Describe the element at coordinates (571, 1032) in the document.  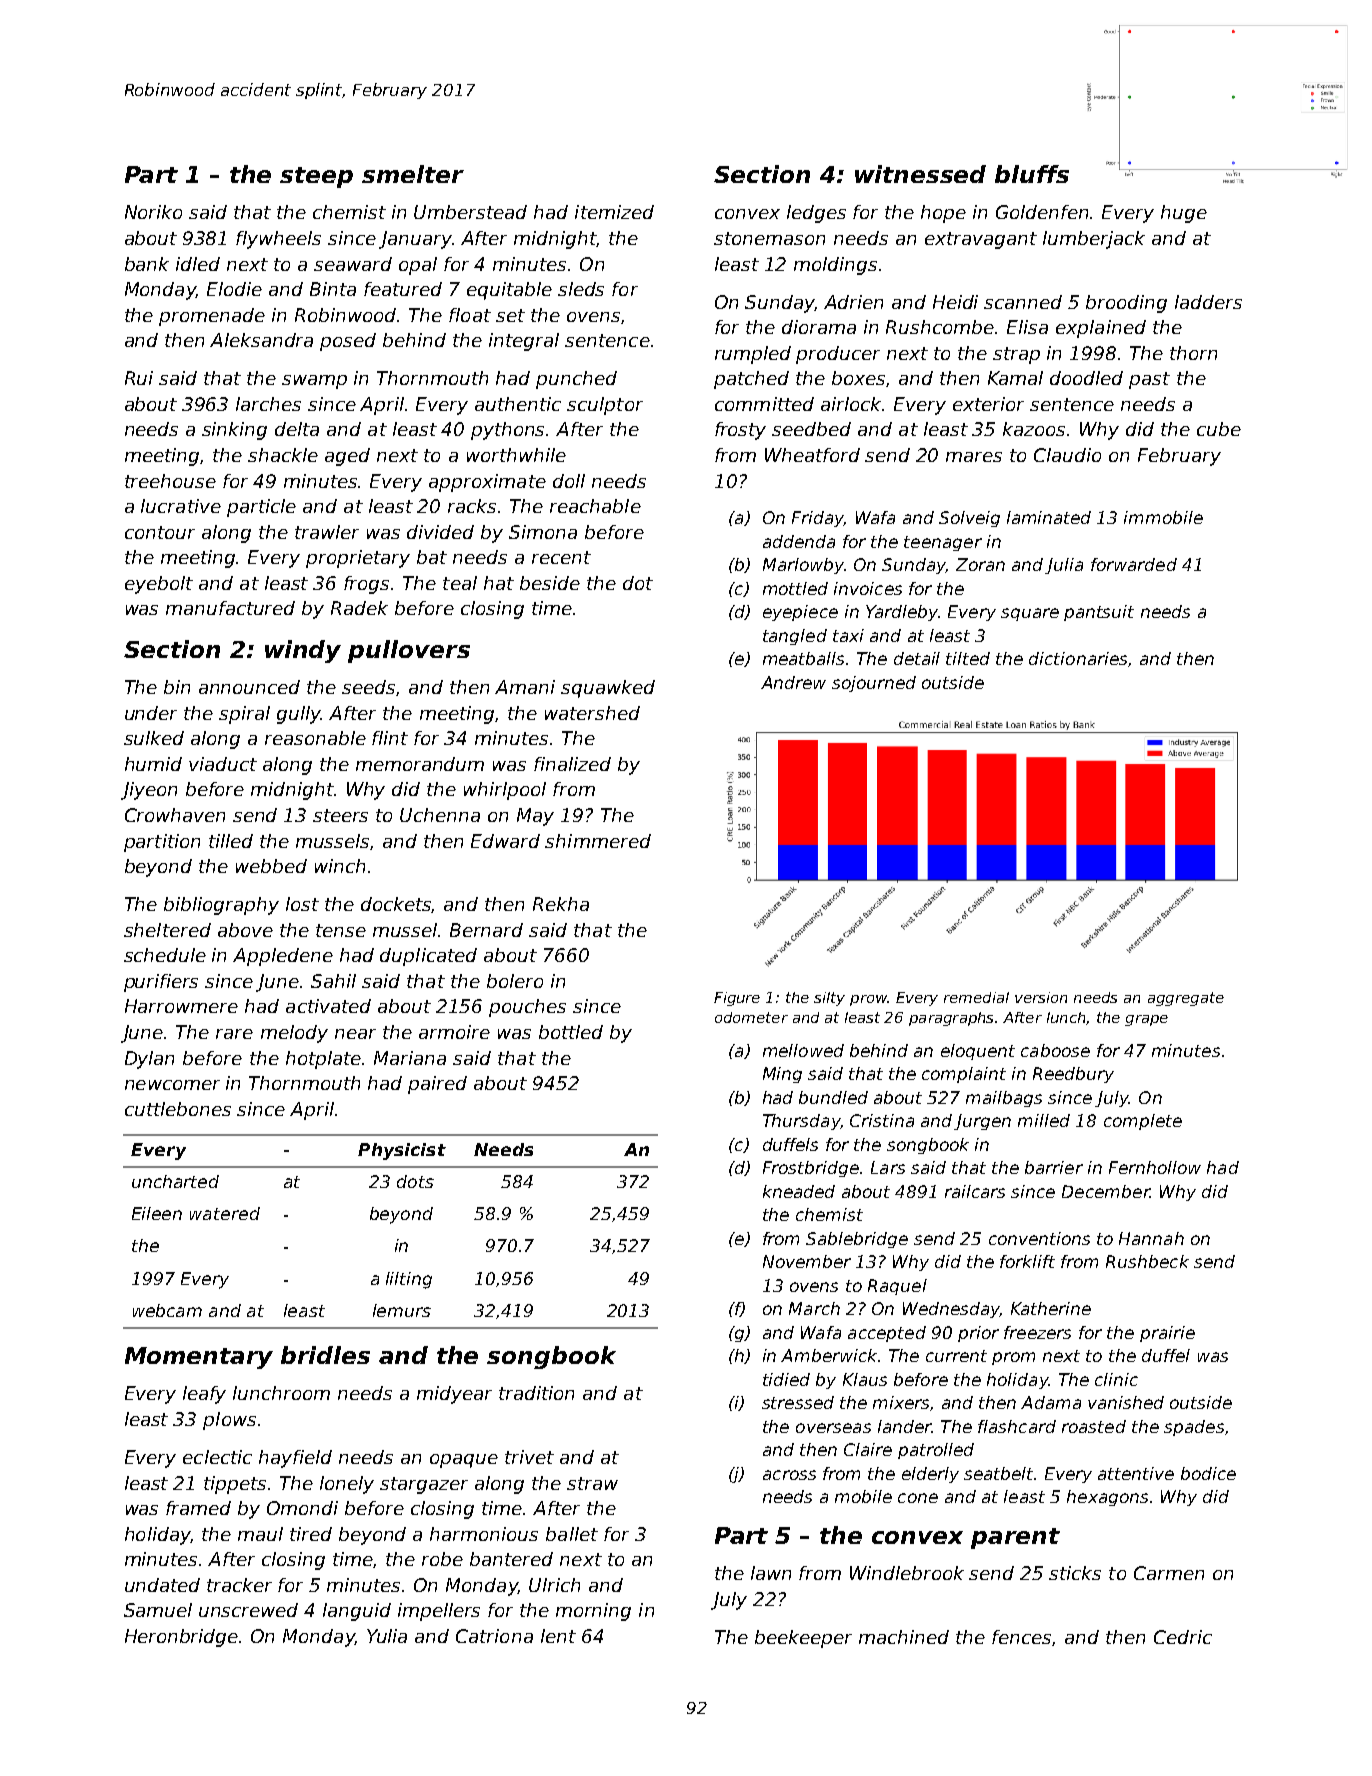
I see `bottled` at that location.
